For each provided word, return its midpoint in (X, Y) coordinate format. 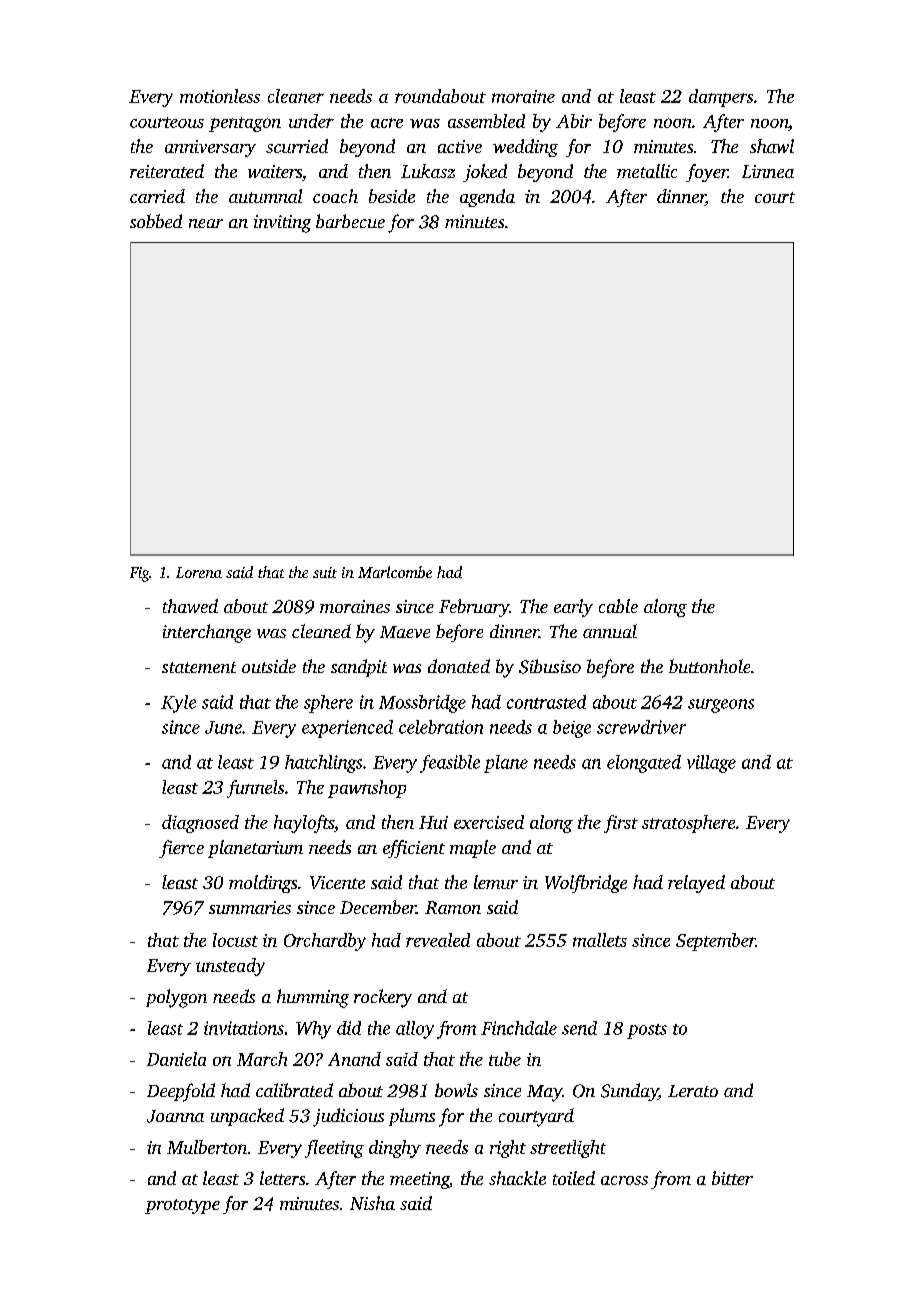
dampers (721, 98)
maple (473, 849)
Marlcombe (395, 572)
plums (412, 1117)
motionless (220, 96)
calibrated (294, 1090)
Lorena (199, 572)
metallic (647, 171)
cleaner (296, 96)
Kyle (178, 704)
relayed (696, 884)
